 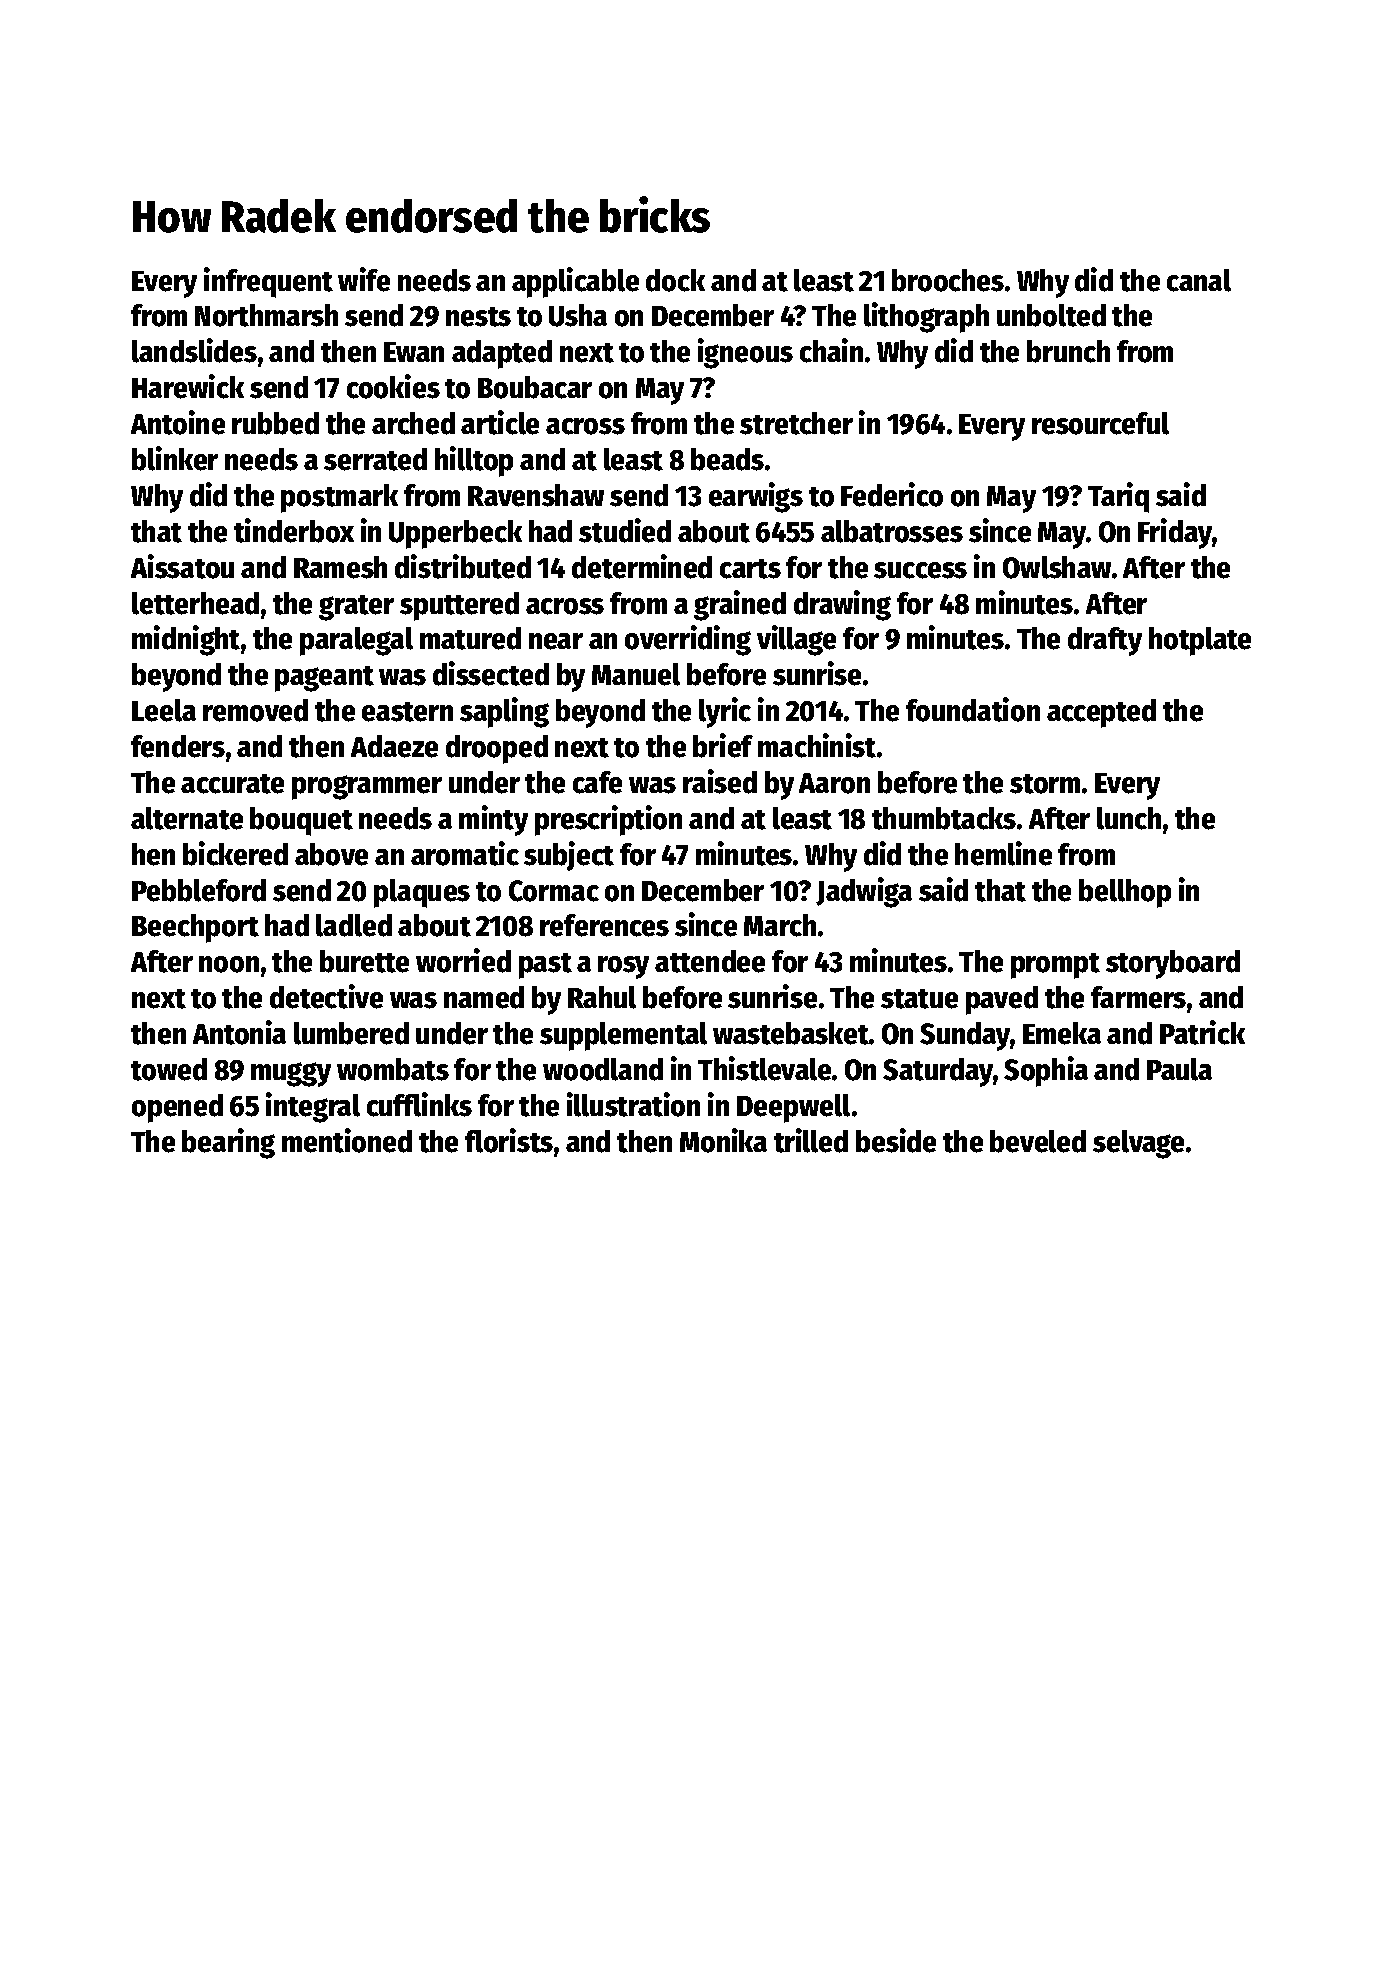 What do you see at coordinates (633, 1104) in the screenshot?
I see `illustration` at bounding box center [633, 1104].
